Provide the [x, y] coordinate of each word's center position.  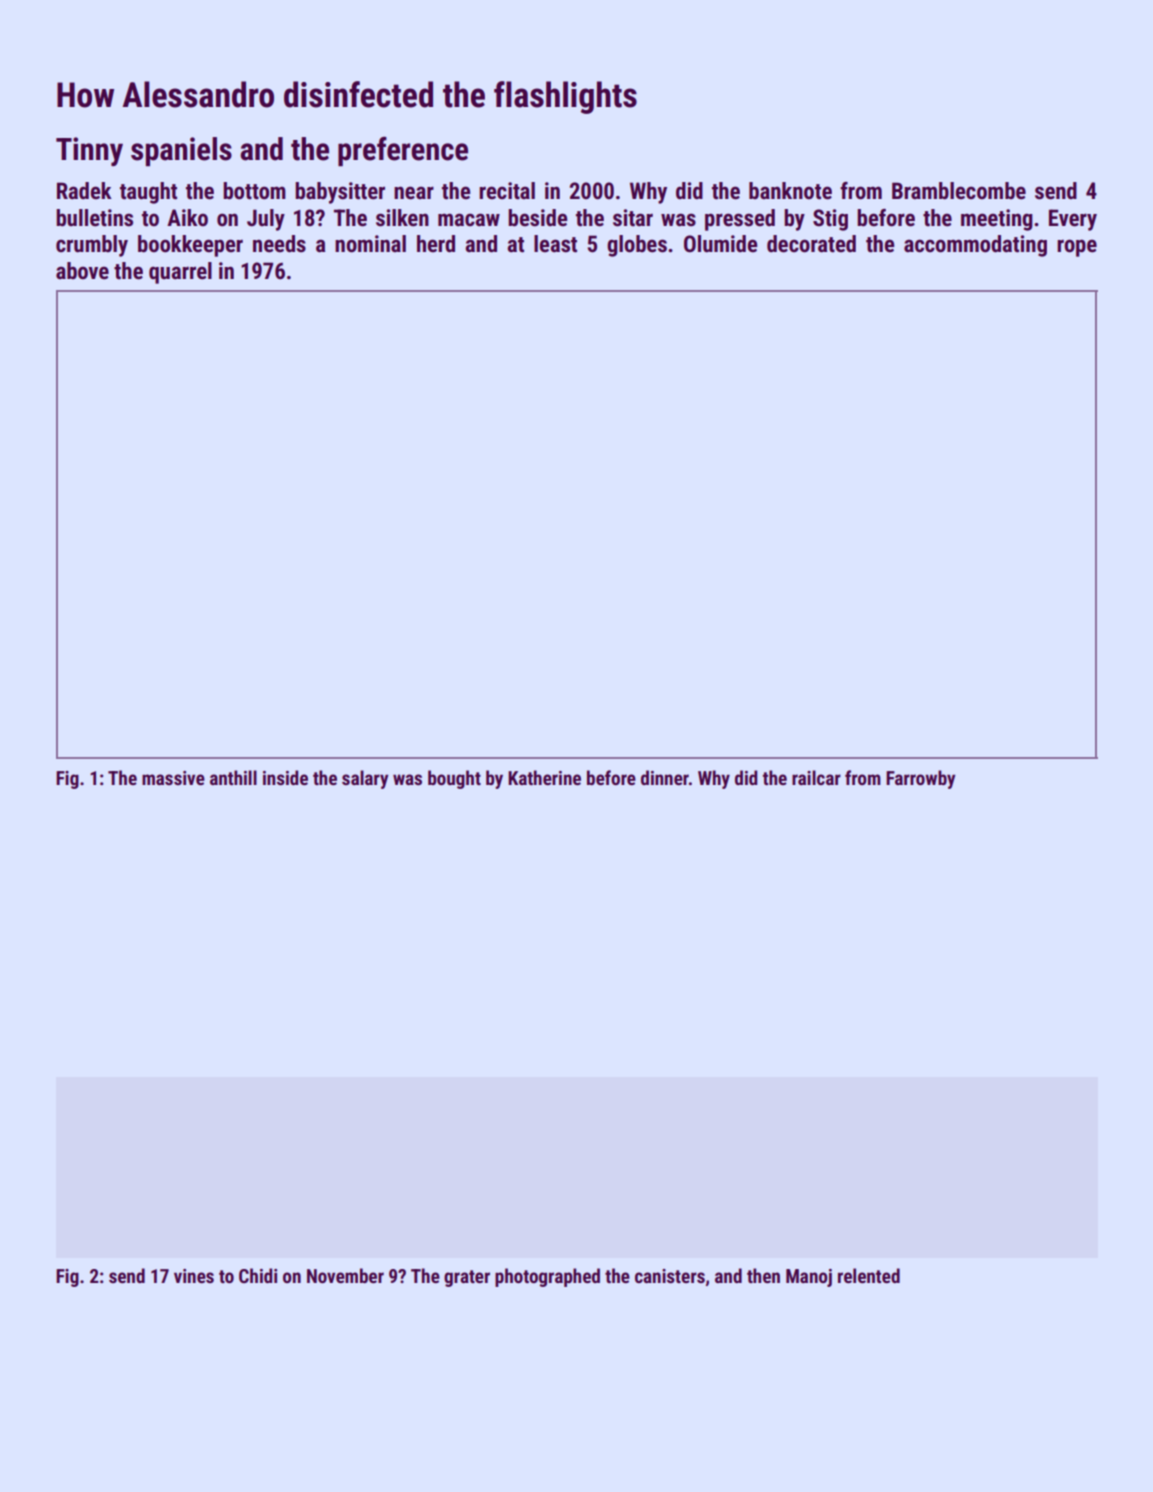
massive [173, 778]
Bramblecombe [959, 191]
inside [285, 777]
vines [194, 1276]
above [82, 271]
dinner [665, 777]
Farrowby [920, 779]
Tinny [89, 151]
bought [454, 779]
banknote [790, 191]
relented [869, 1275]
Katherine [544, 777]
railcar [816, 777]
